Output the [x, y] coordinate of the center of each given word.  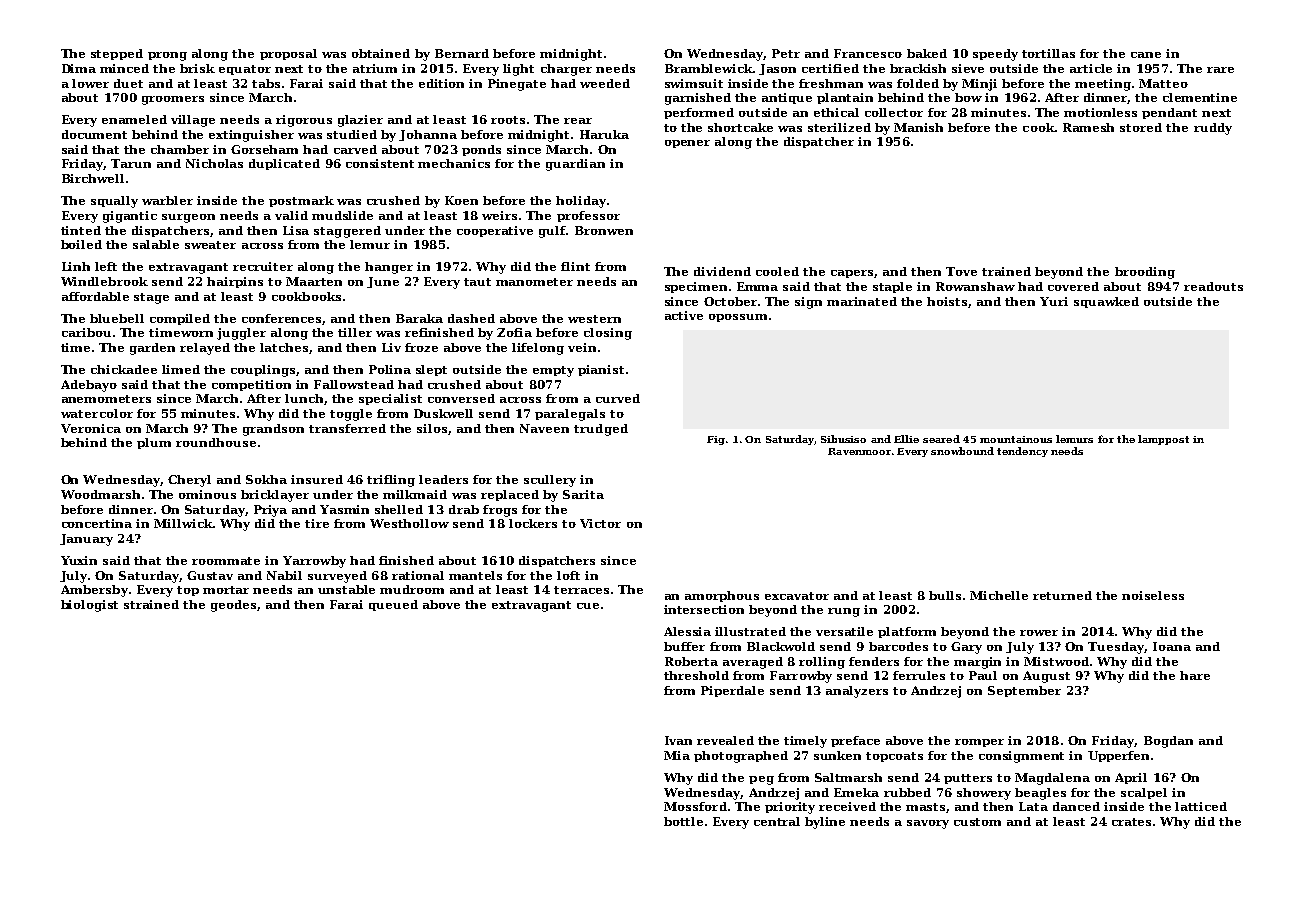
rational [418, 575]
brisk [197, 68]
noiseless [1153, 595]
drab [464, 509]
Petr [786, 53]
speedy [995, 55]
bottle [683, 821]
